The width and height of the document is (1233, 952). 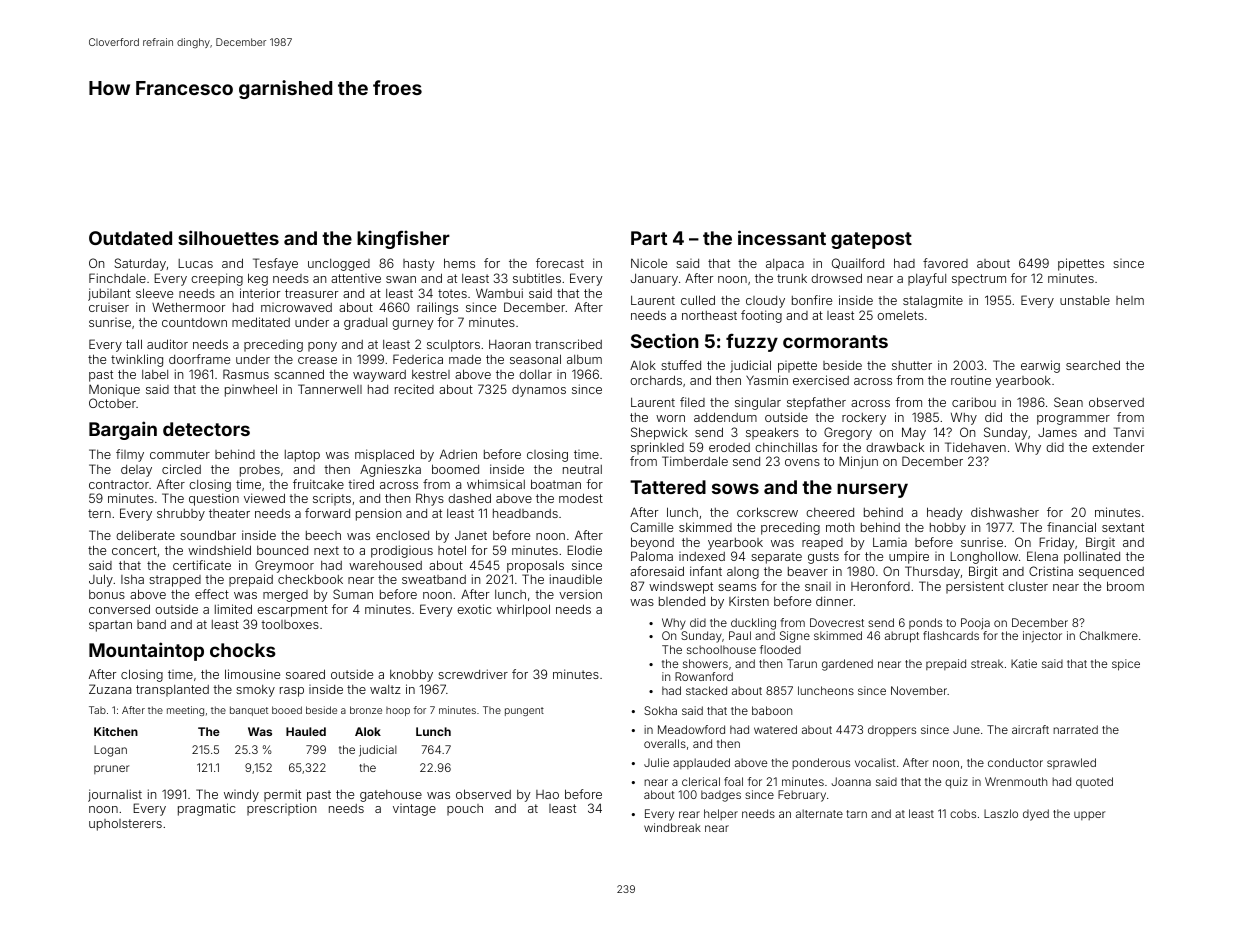 I want to click on Tesfaye, so click(x=275, y=264).
